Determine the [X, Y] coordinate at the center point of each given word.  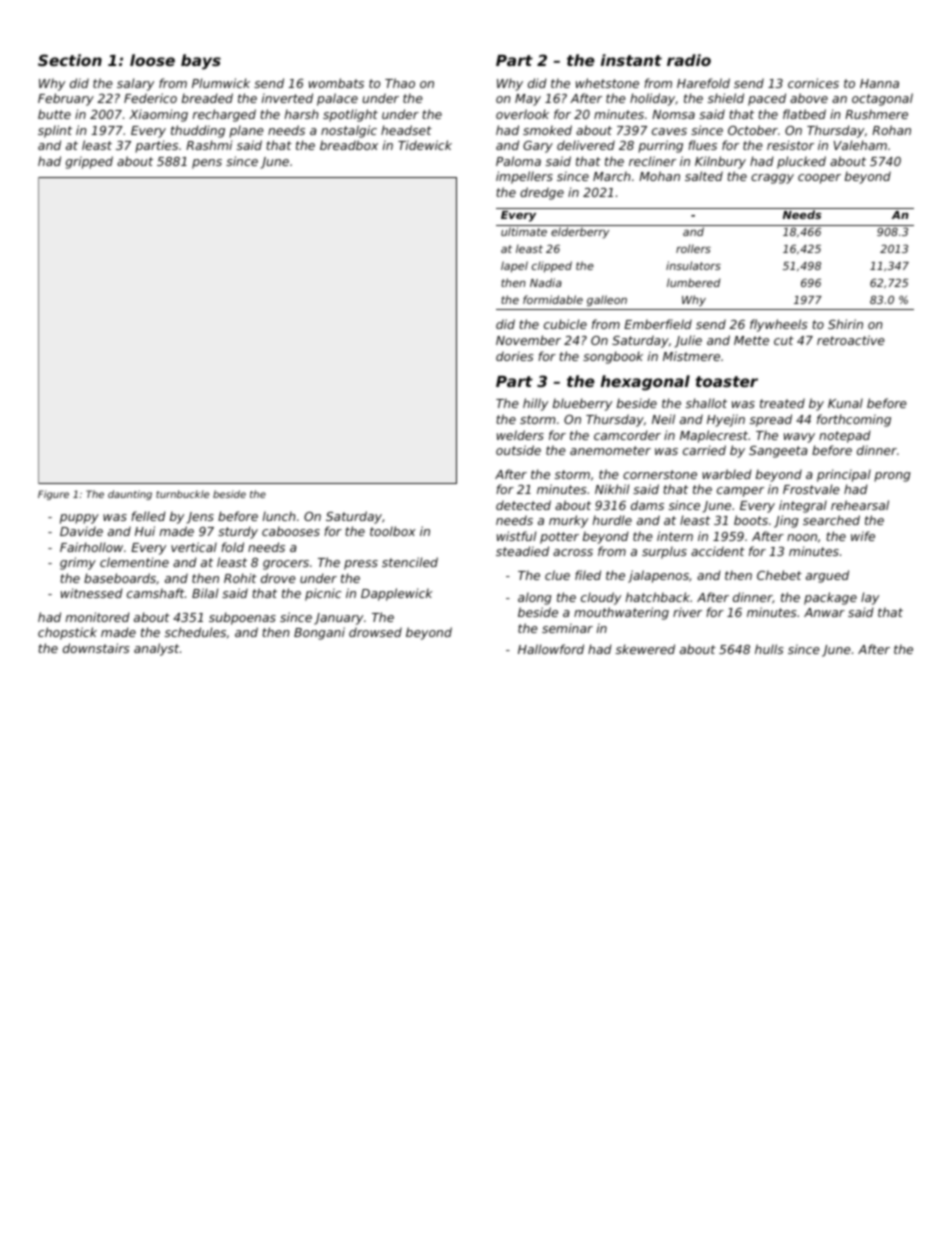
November [528, 340]
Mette [751, 340]
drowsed [375, 632]
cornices [813, 83]
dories [515, 356]
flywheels [779, 325]
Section [70, 60]
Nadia [546, 282]
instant [631, 60]
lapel [514, 266]
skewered [645, 649]
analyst [156, 649]
